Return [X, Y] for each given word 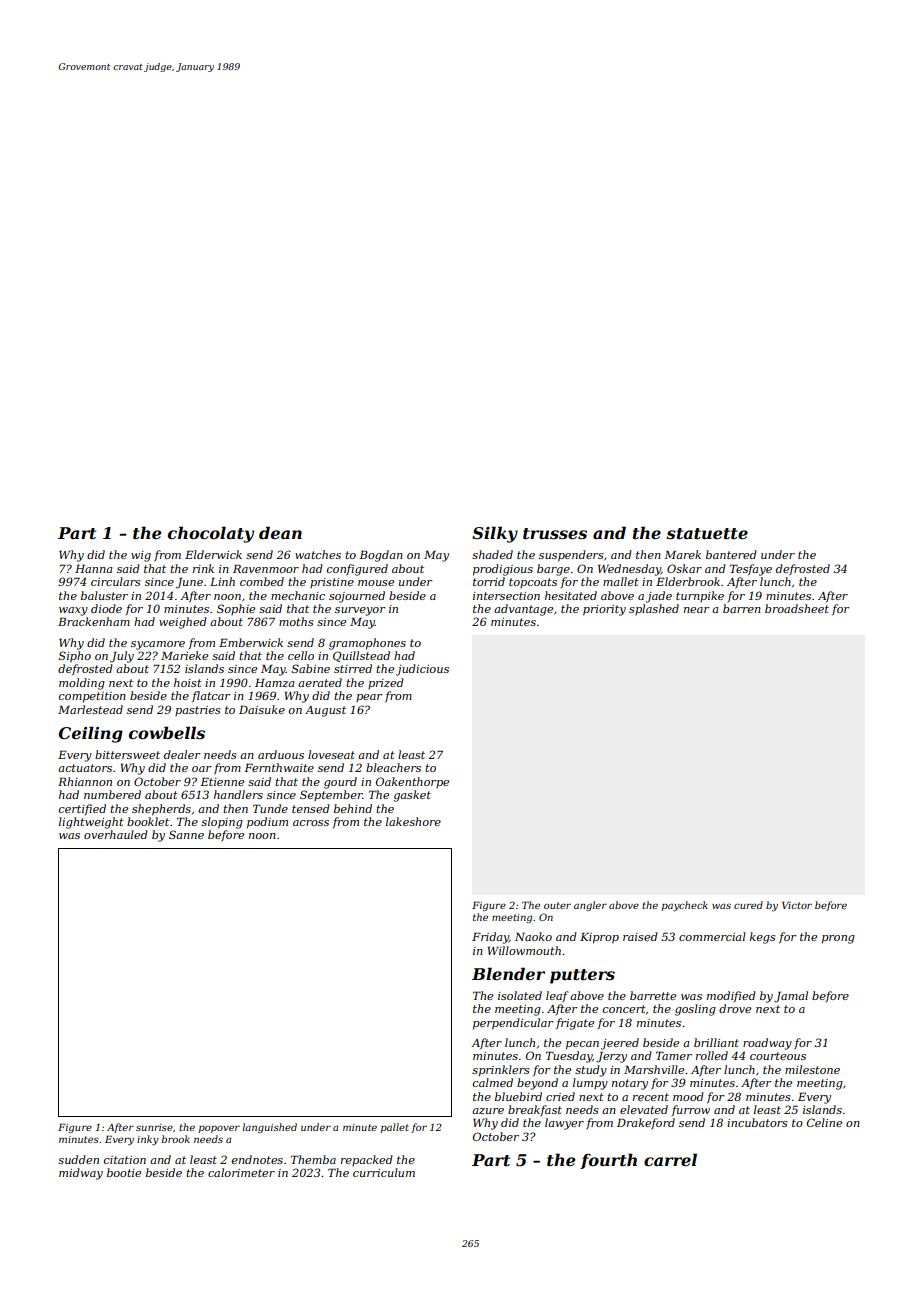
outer [557, 905]
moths [296, 621]
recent [651, 1097]
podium [267, 823]
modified [731, 996]
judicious [422, 670]
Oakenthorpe [412, 782]
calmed [493, 1082]
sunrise [154, 1127]
